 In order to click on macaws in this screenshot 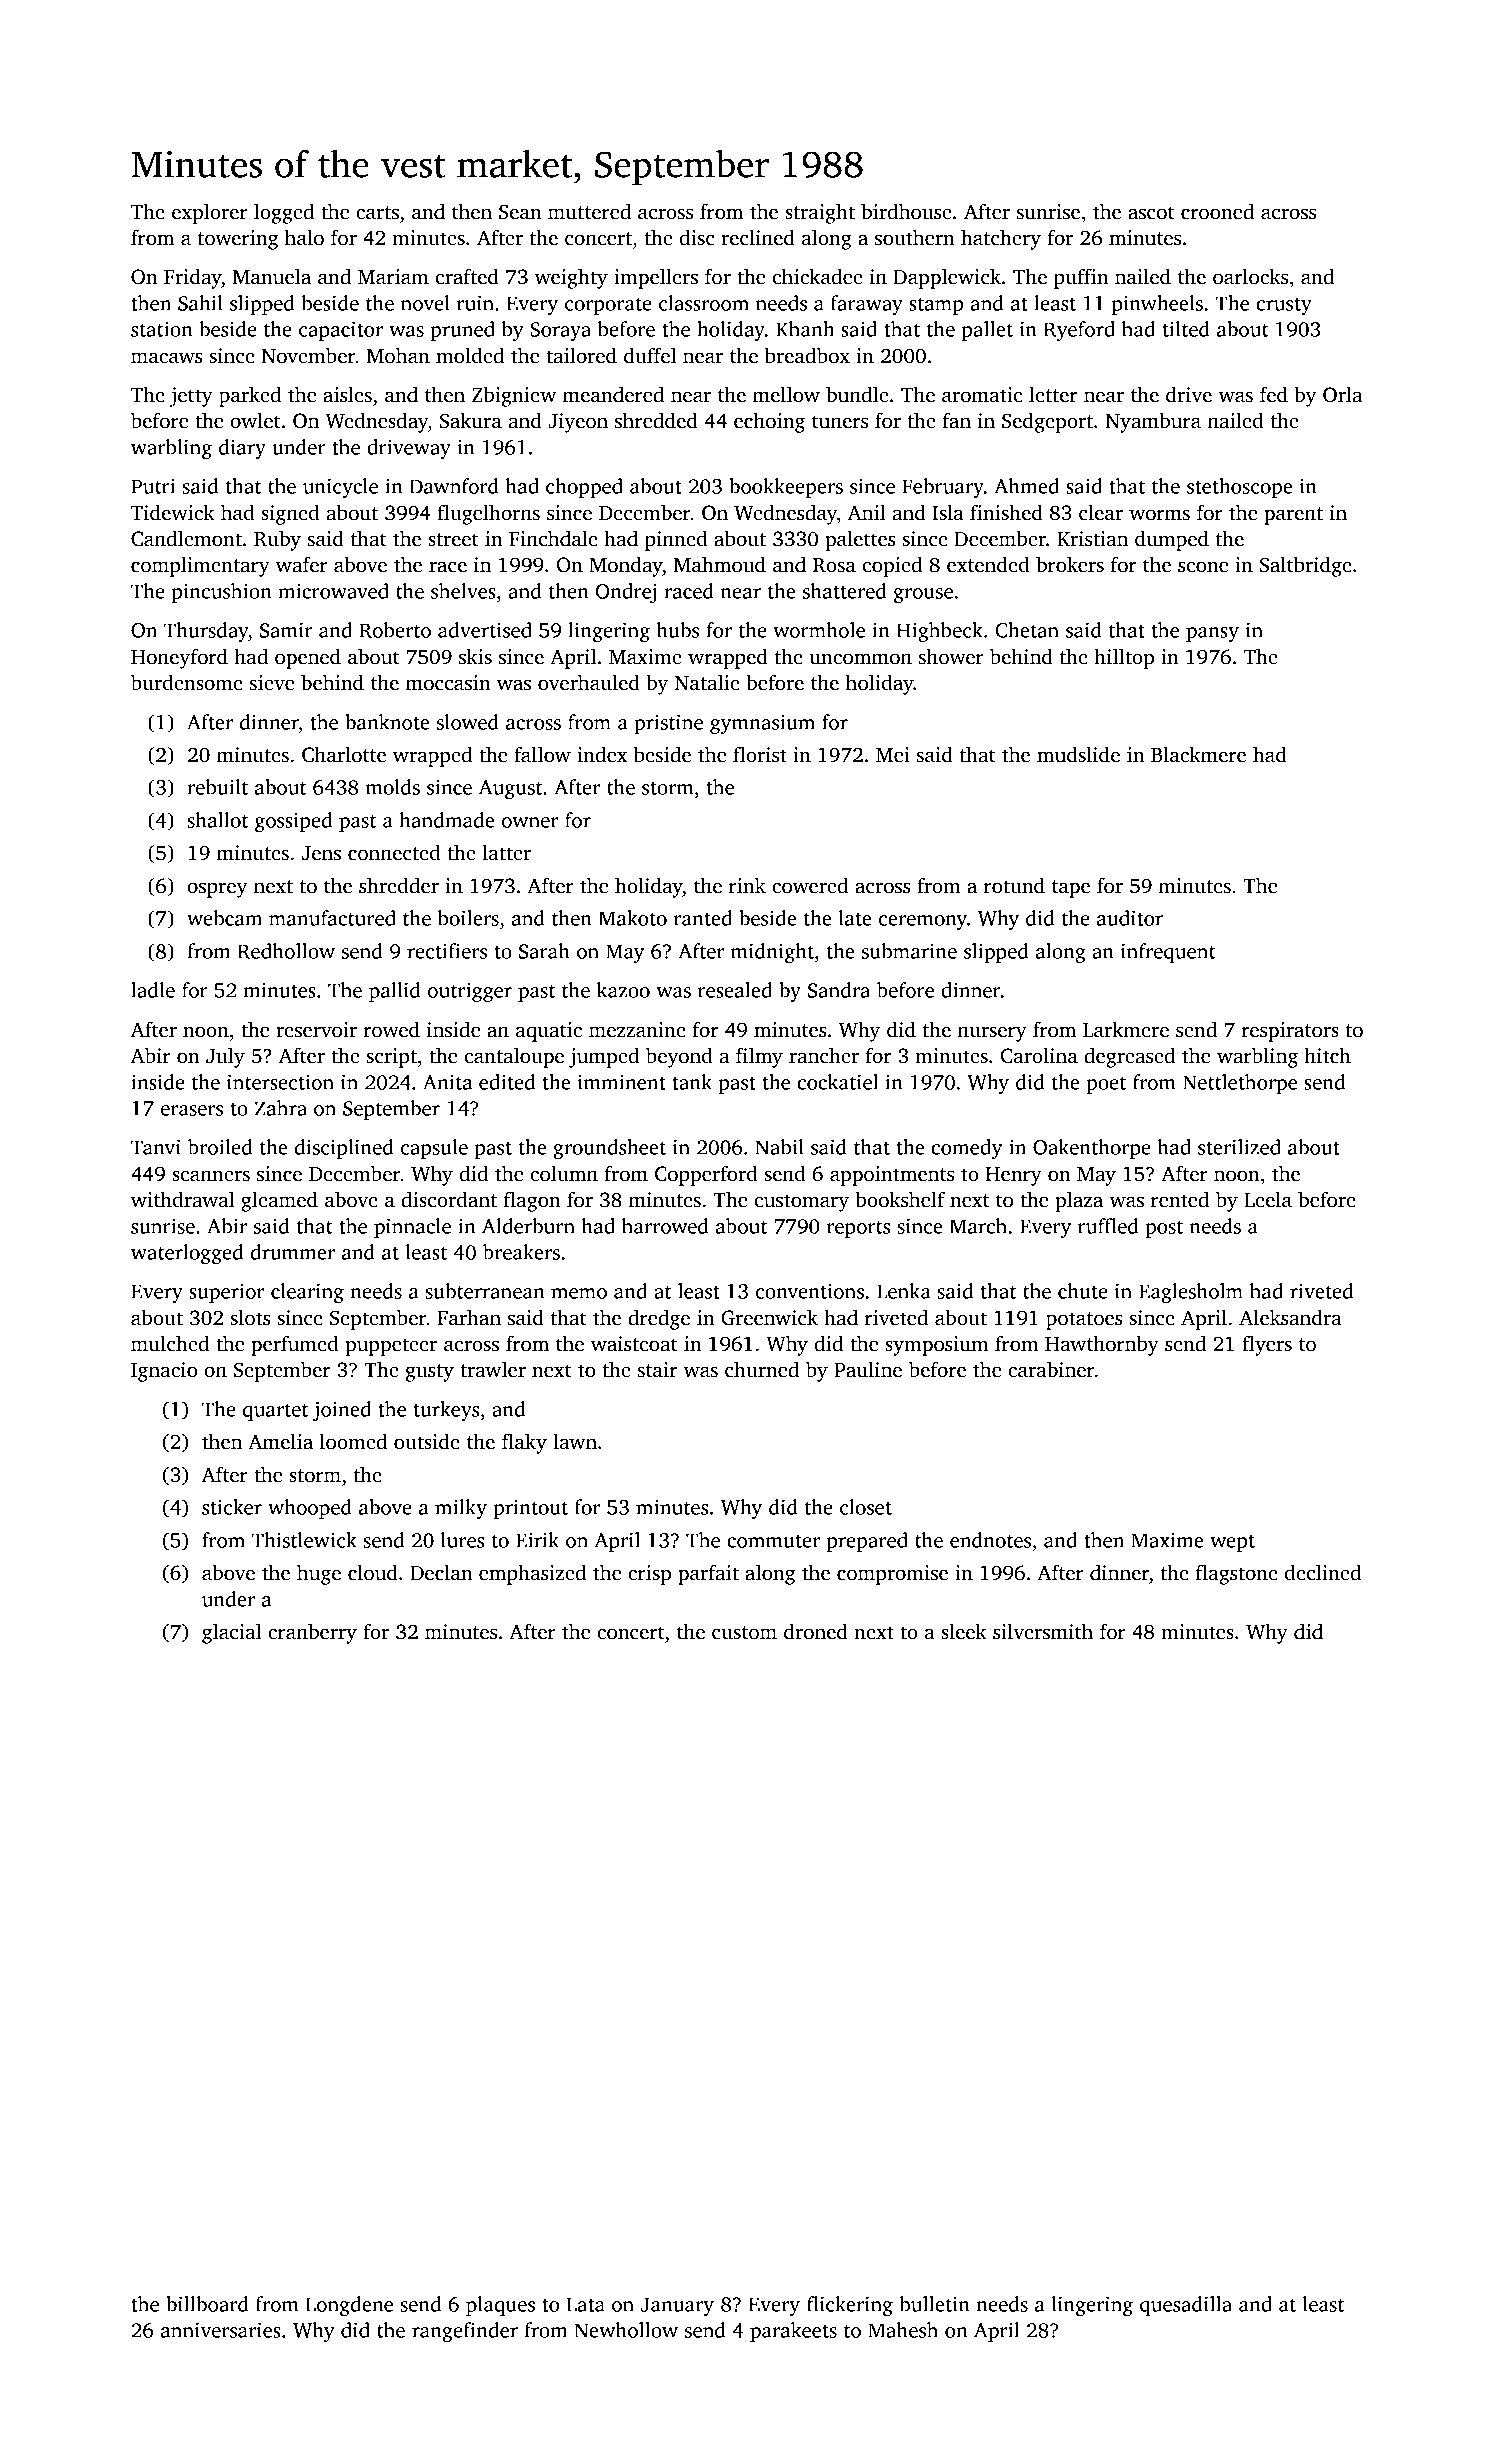, I will do `click(166, 358)`.
